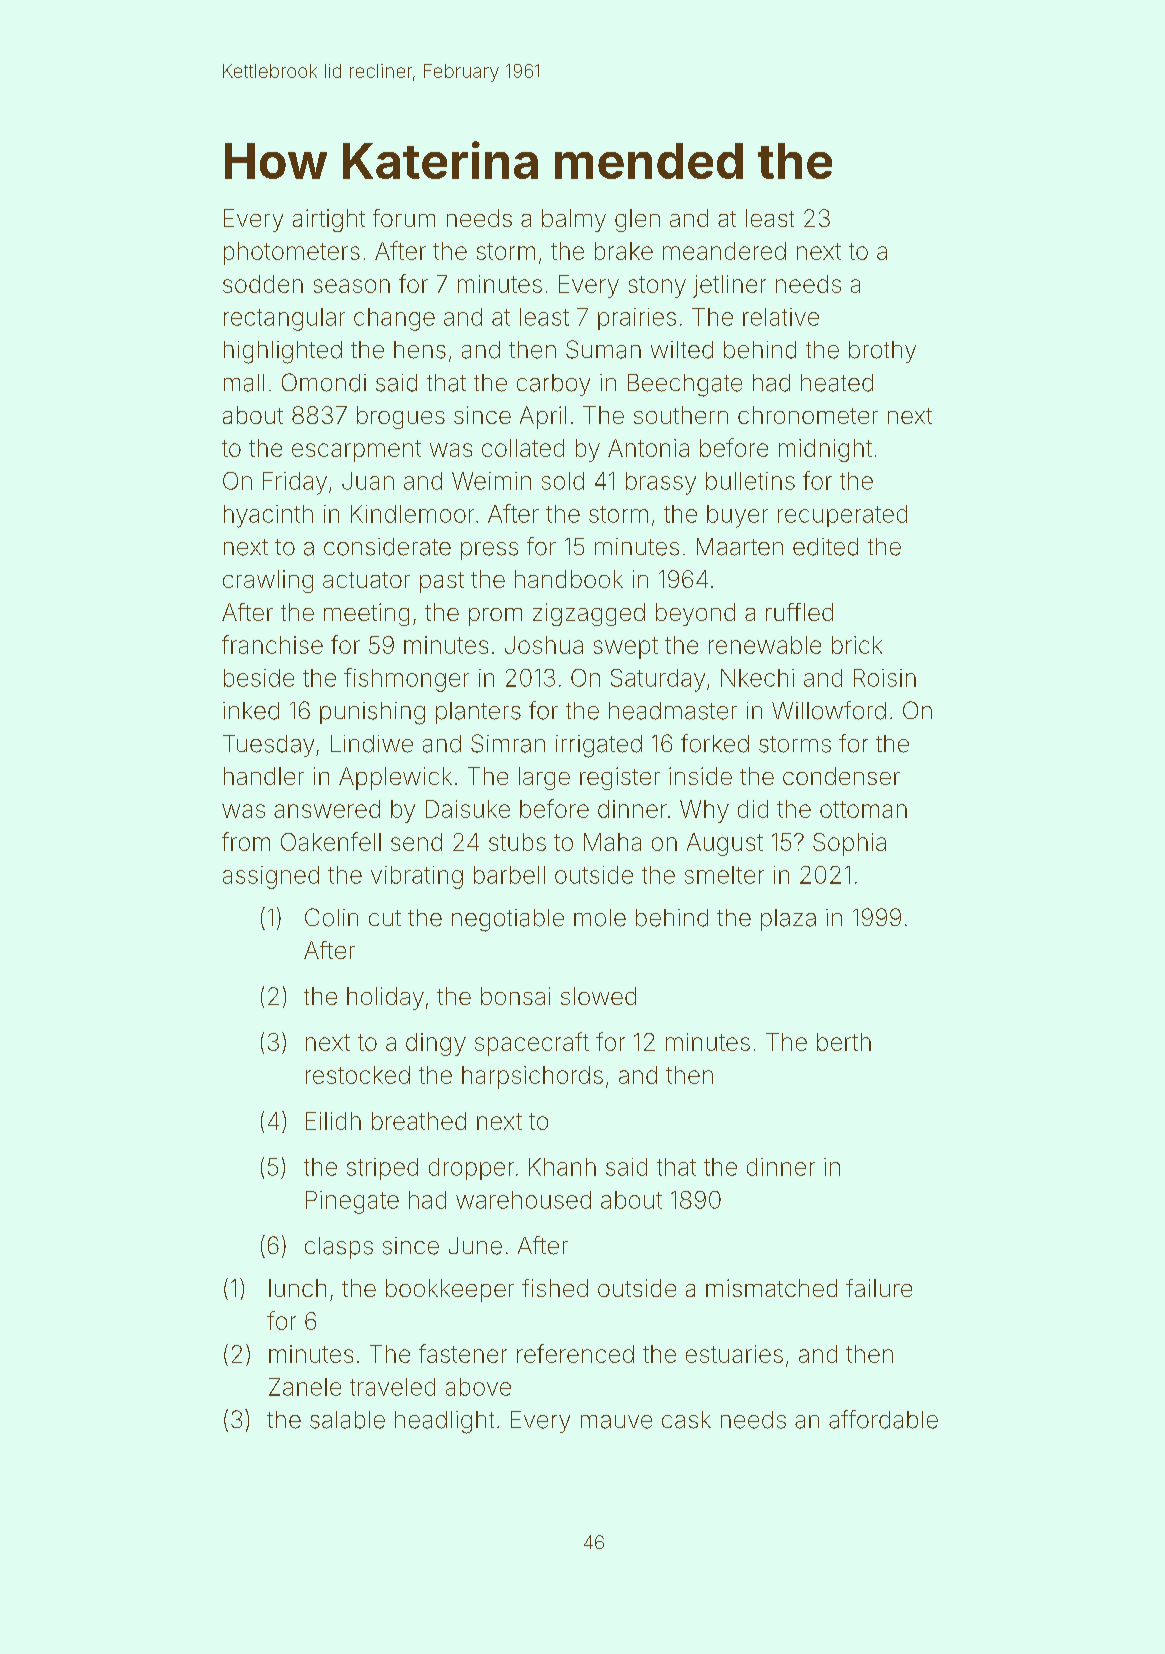 The height and width of the document is (1654, 1165). Describe the element at coordinates (657, 287) in the document. I see `stony` at that location.
